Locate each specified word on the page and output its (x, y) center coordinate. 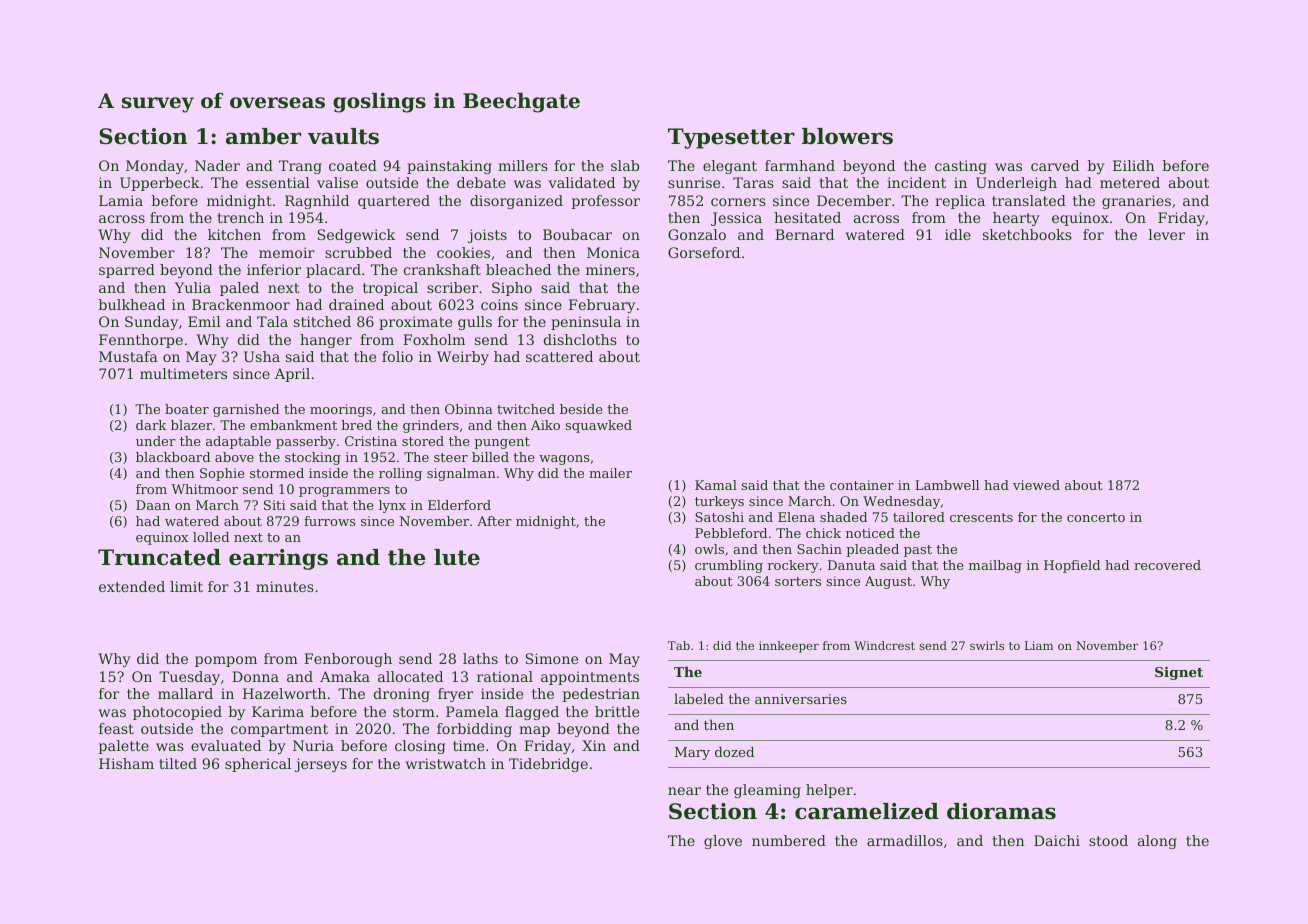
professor (606, 202)
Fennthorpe (141, 341)
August (888, 582)
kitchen (234, 234)
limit (186, 586)
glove (723, 842)
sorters (798, 581)
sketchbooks (1027, 234)
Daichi (1057, 840)
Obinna (469, 409)
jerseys (321, 765)
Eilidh (1134, 165)
